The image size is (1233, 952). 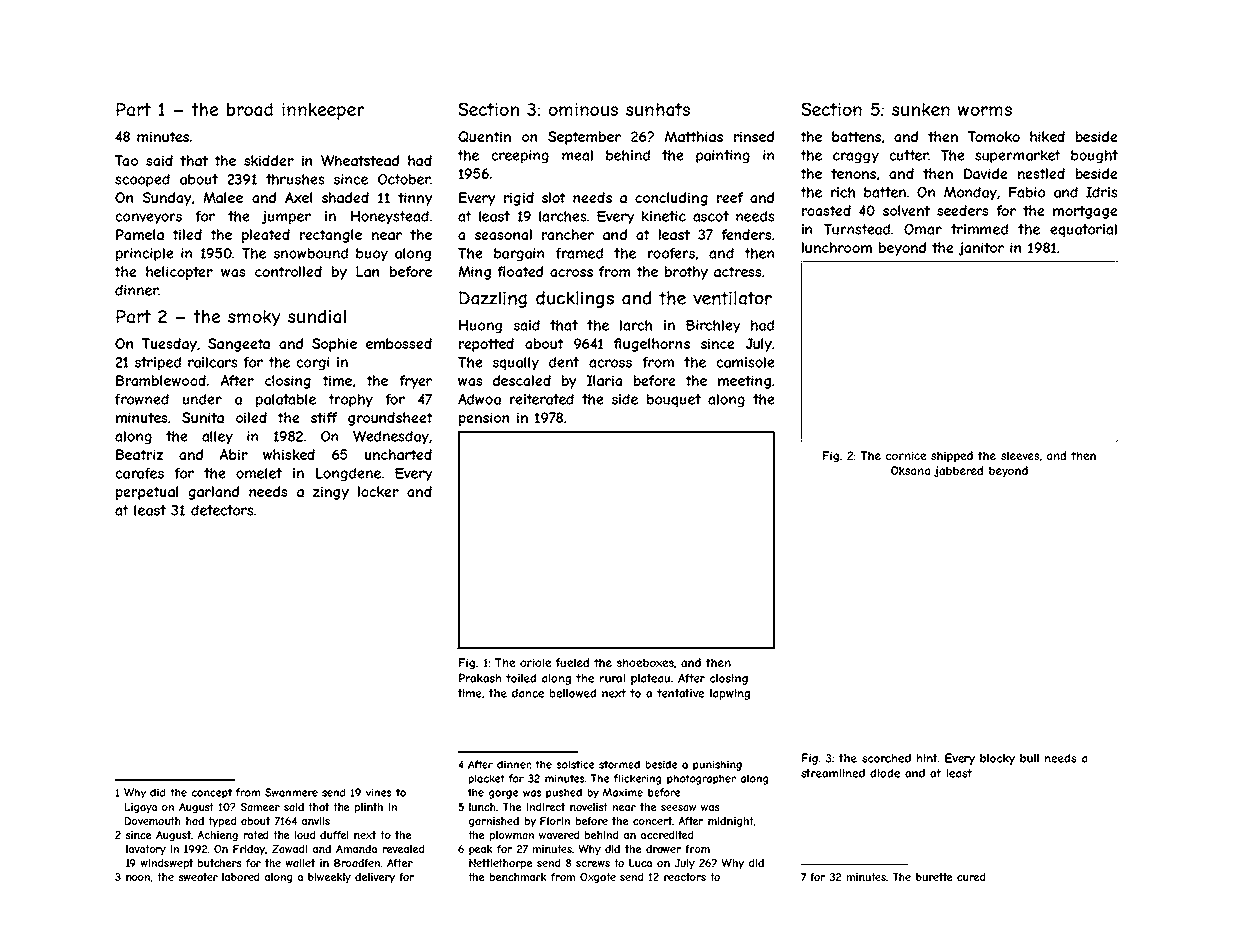 I want to click on Dovemouth, so click(x=152, y=821).
